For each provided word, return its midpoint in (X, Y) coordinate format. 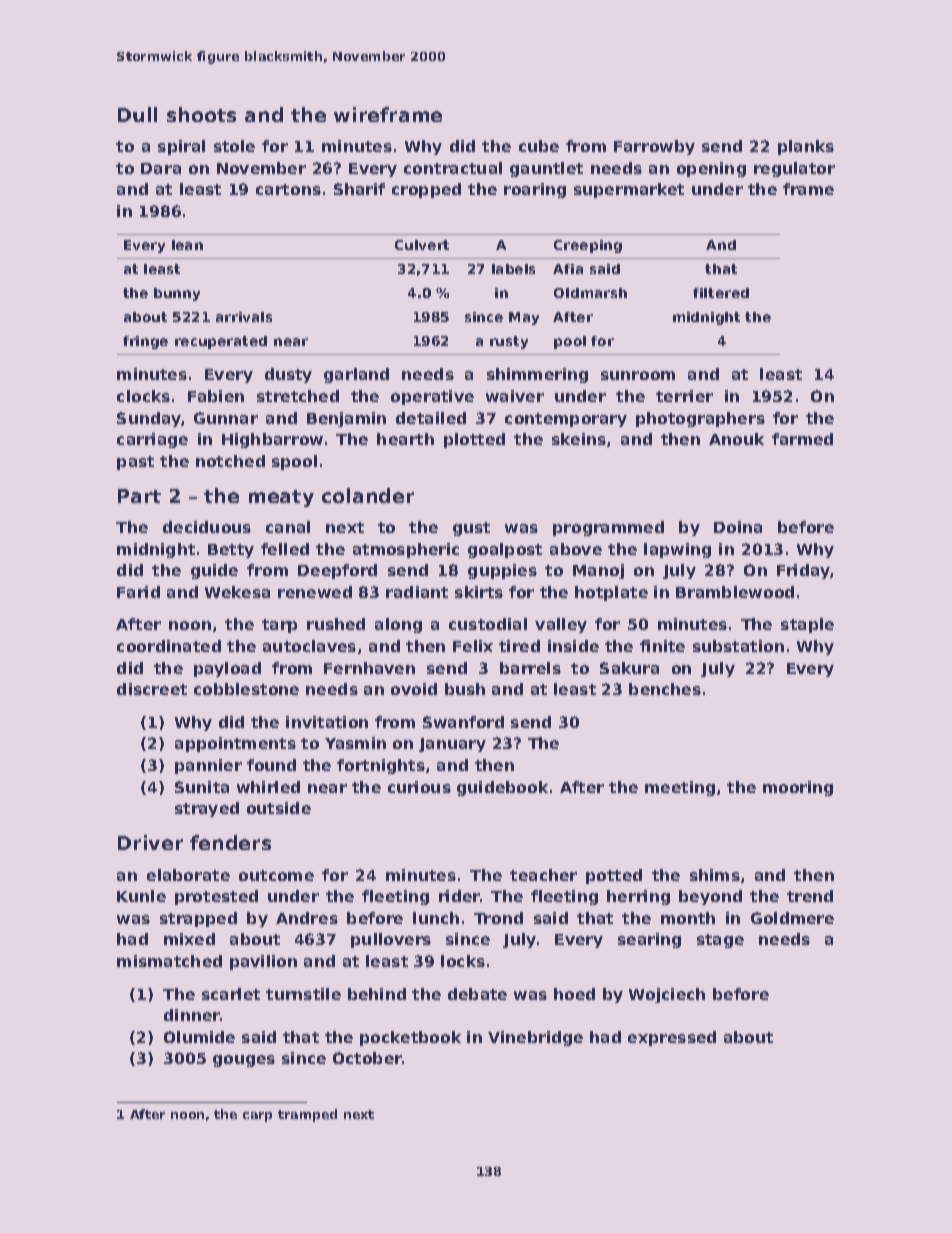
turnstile (303, 994)
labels (513, 269)
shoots (201, 114)
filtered (721, 293)
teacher (543, 875)
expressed (672, 1038)
